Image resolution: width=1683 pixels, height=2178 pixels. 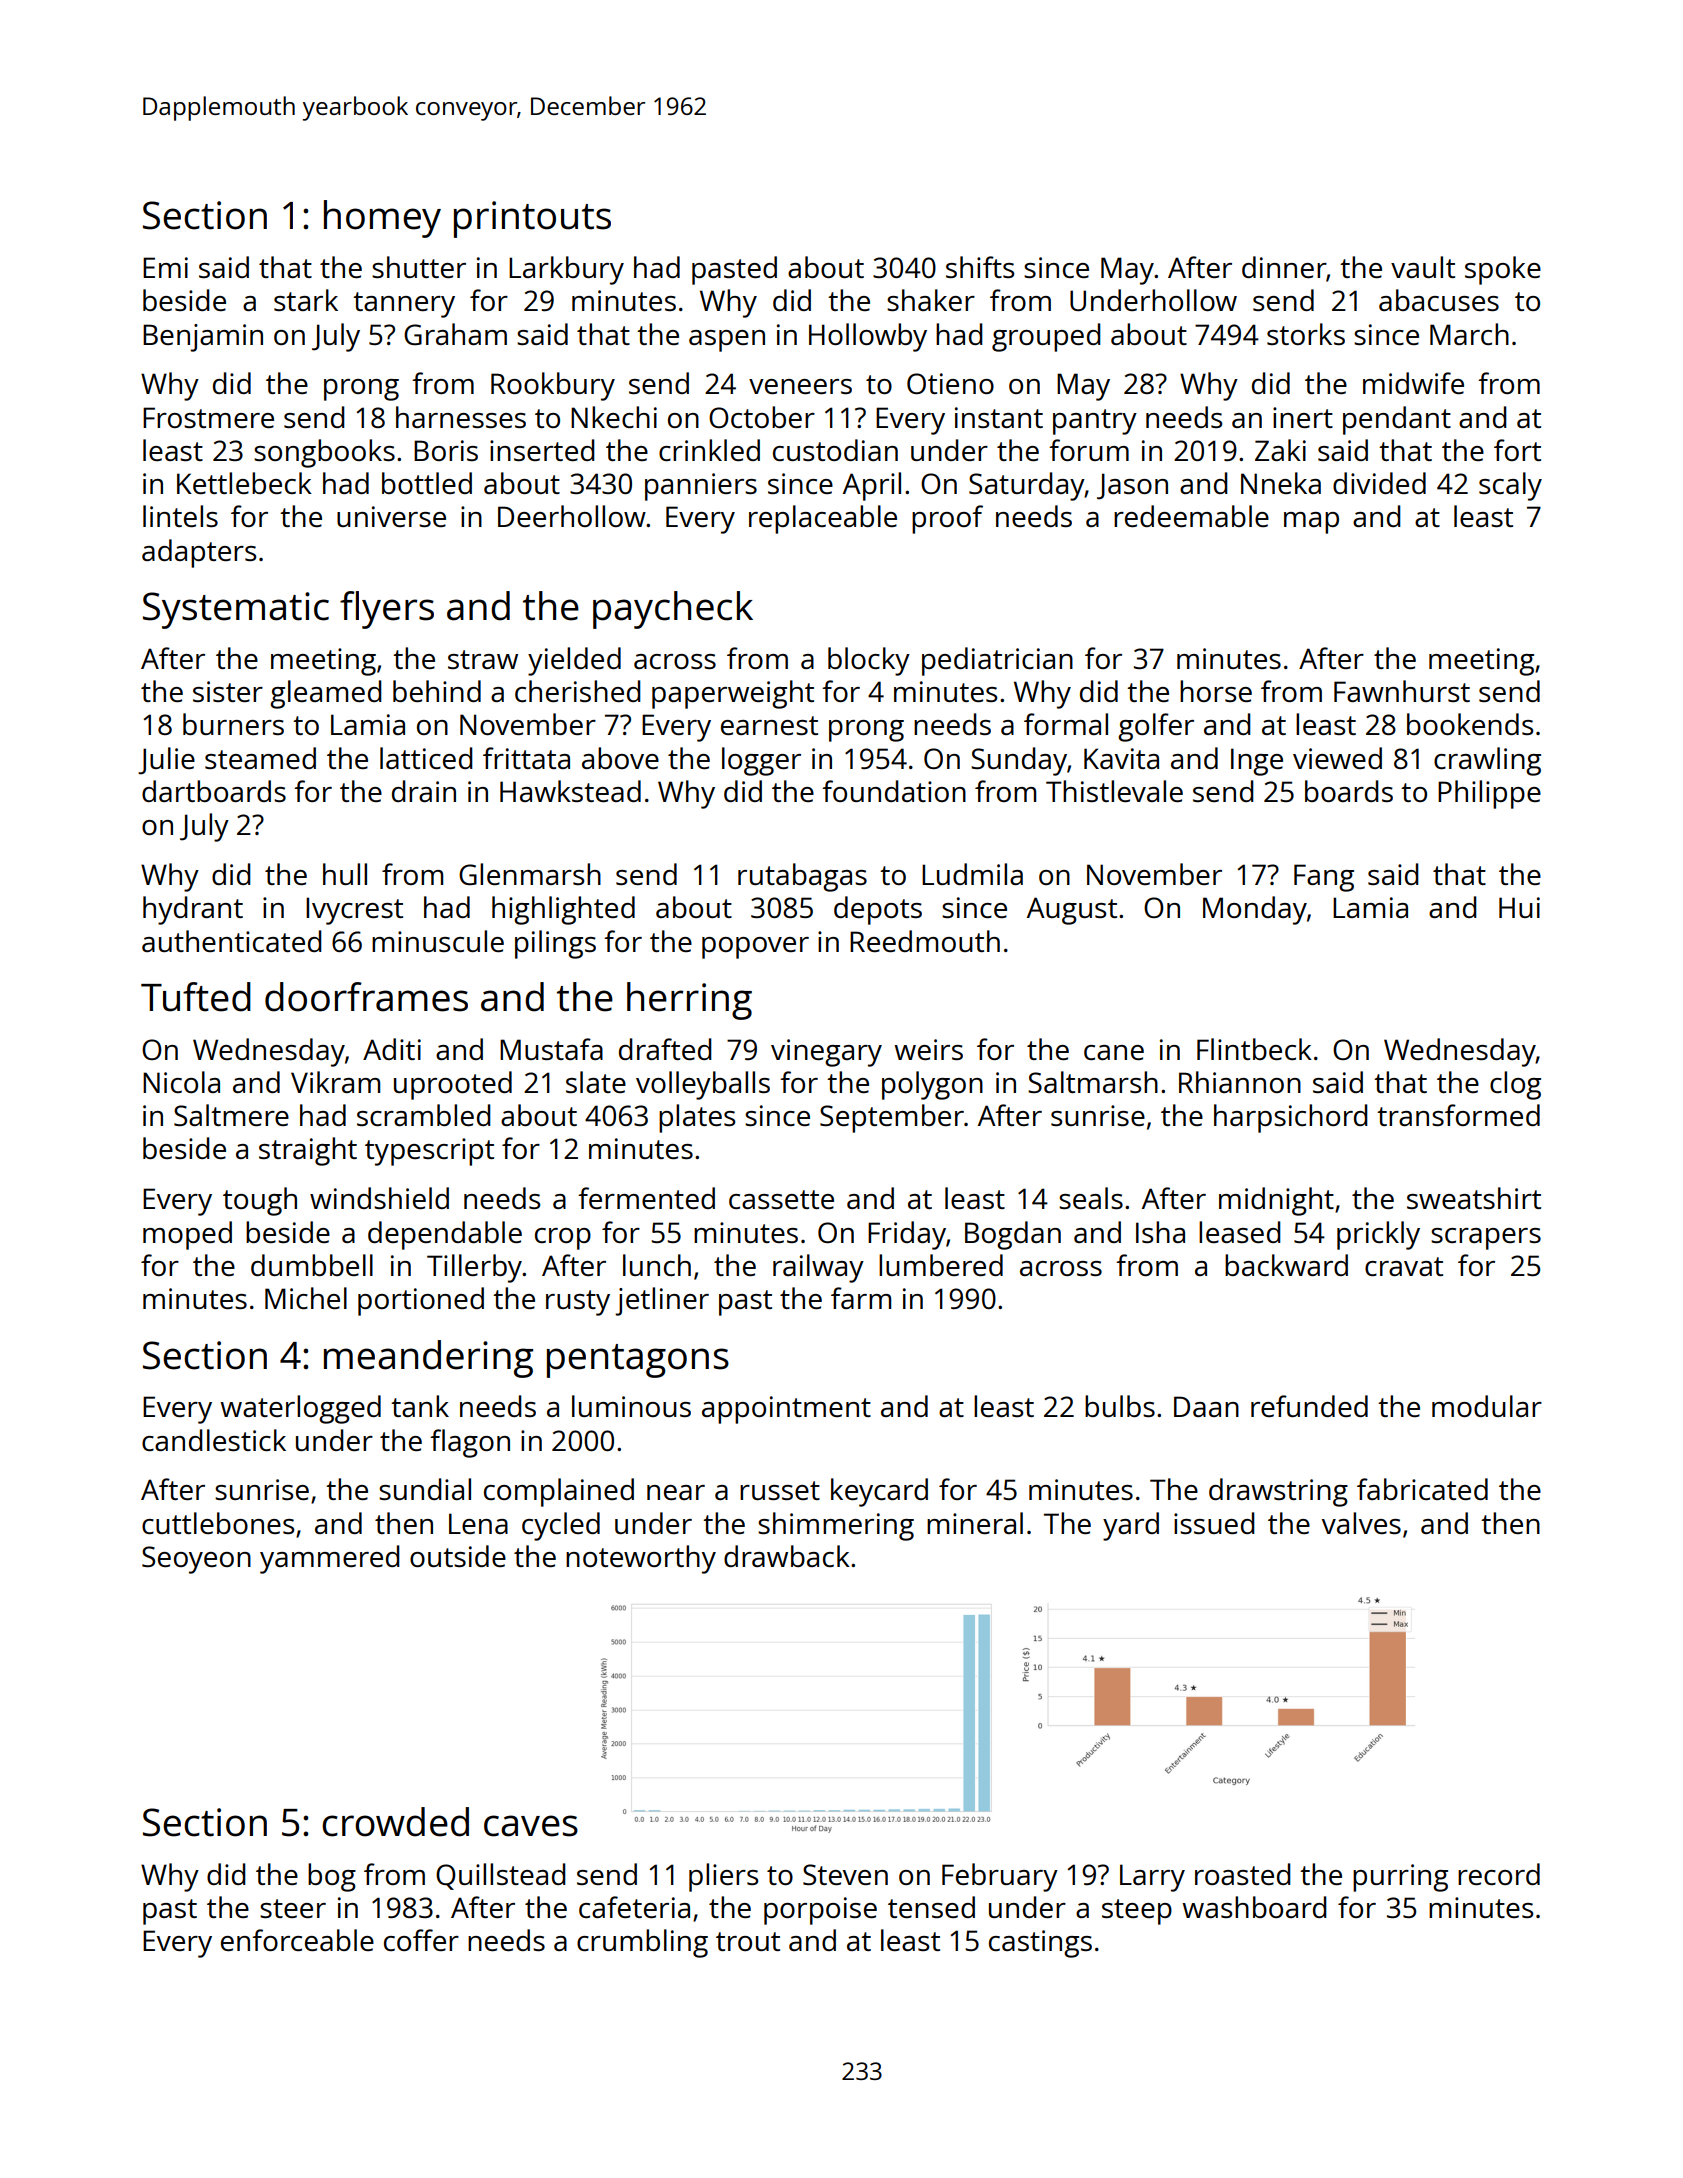 I want to click on scrambled, so click(x=424, y=1115).
